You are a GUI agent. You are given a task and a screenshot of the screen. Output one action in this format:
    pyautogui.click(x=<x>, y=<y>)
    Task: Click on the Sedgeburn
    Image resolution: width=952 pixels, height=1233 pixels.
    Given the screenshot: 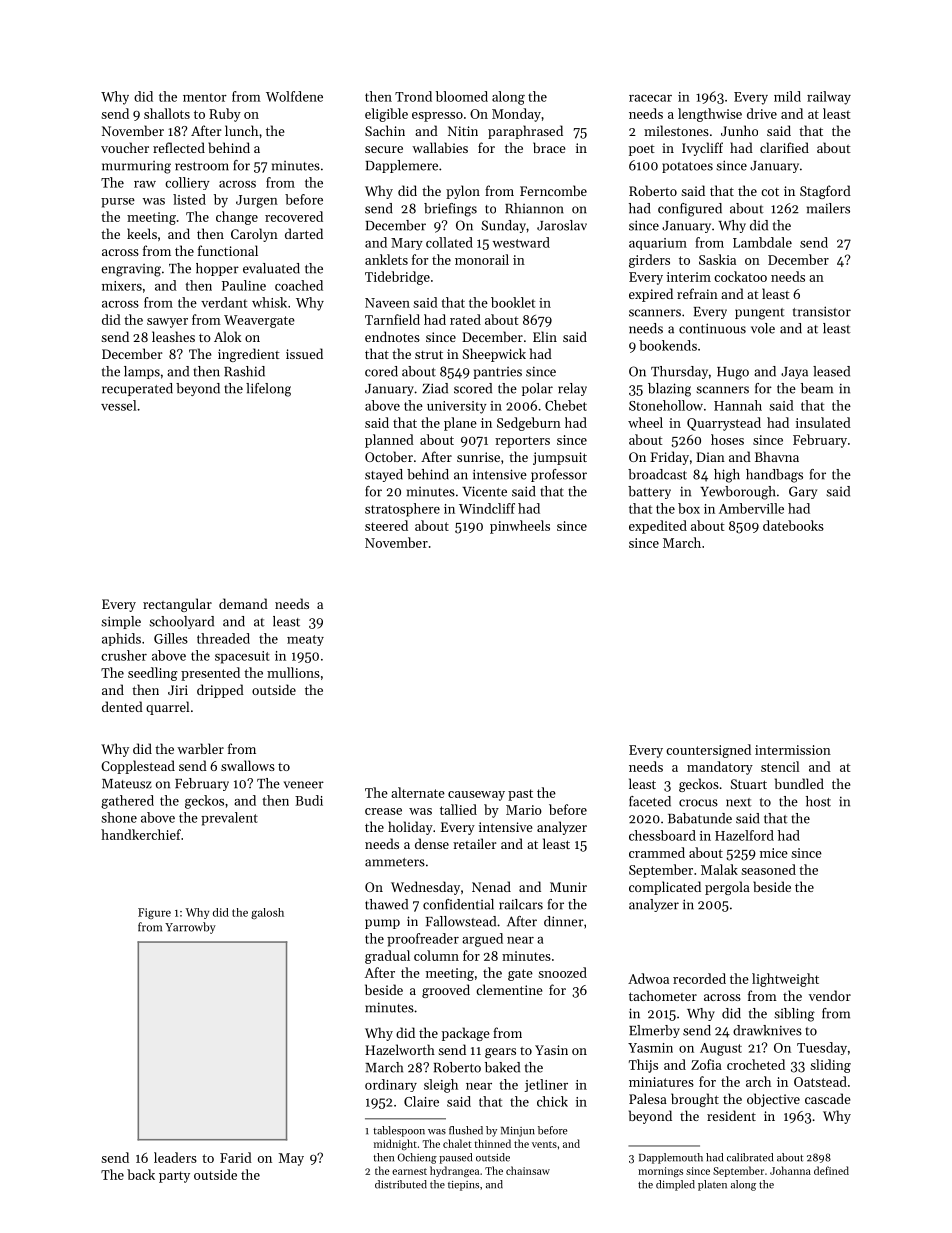 What is the action you would take?
    pyautogui.click(x=529, y=424)
